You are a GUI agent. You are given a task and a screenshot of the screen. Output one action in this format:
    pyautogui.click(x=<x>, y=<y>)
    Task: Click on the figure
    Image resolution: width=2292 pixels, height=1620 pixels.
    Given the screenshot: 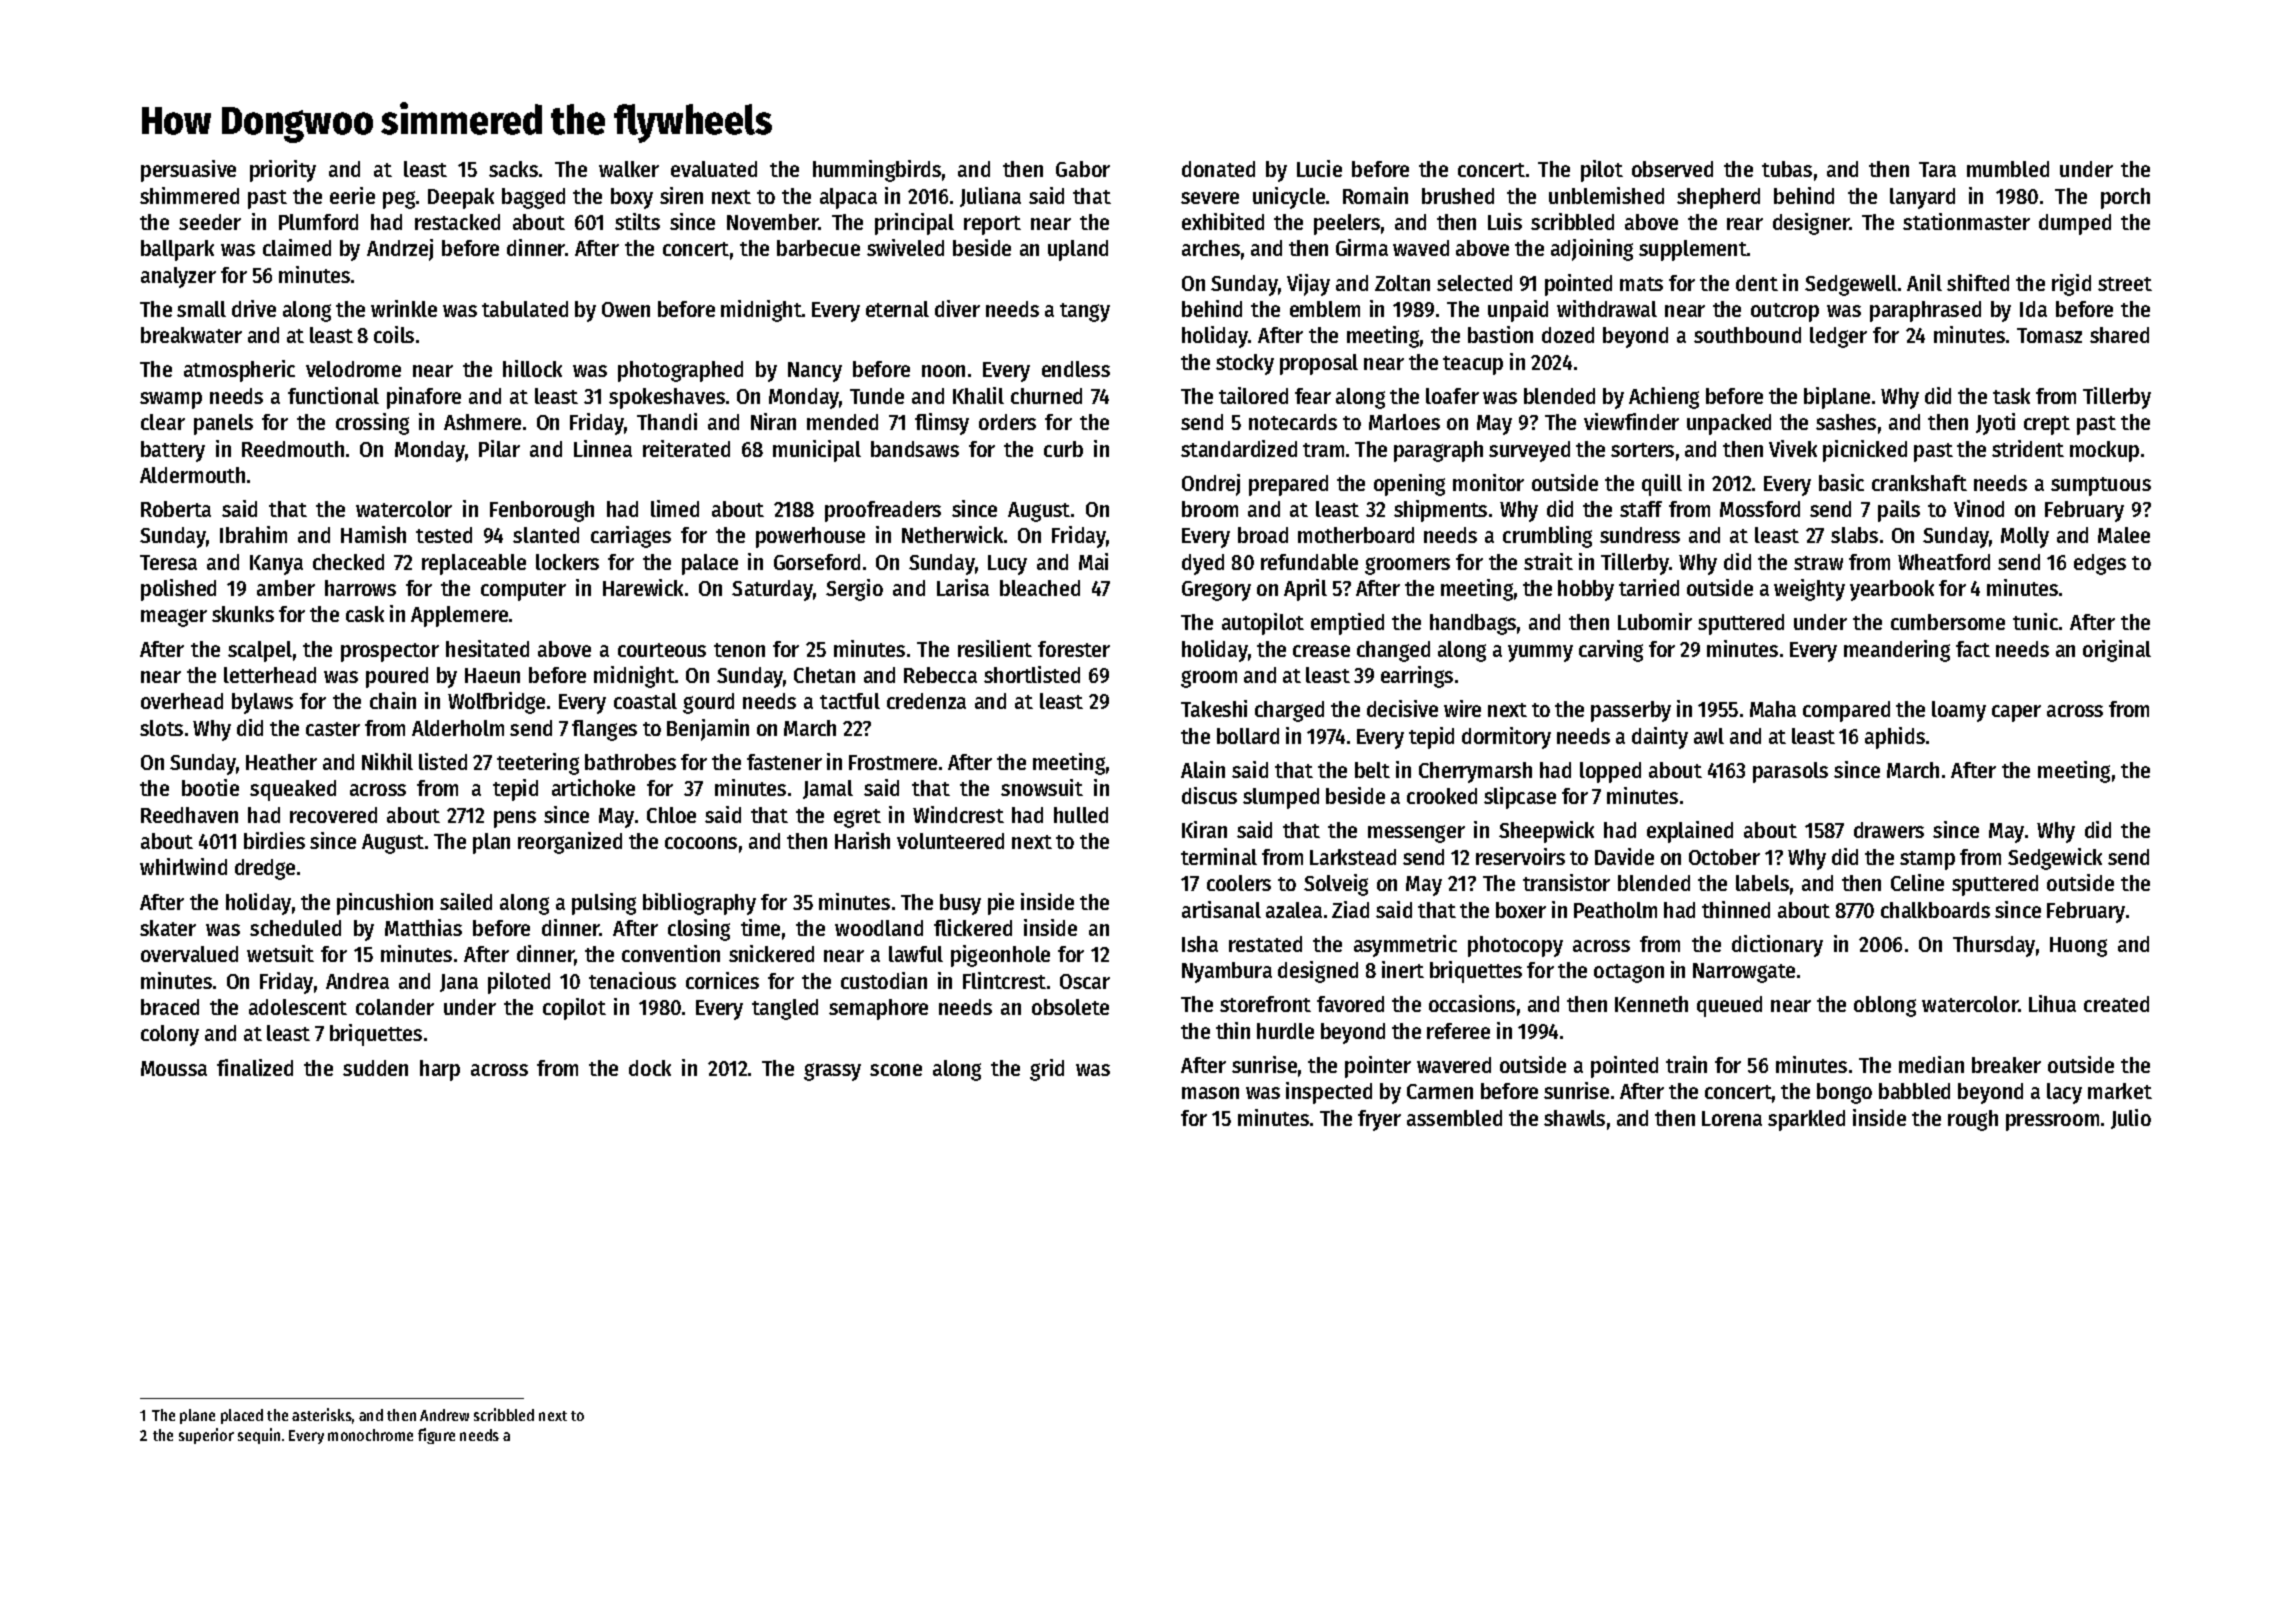 What is the action you would take?
    pyautogui.click(x=436, y=1436)
